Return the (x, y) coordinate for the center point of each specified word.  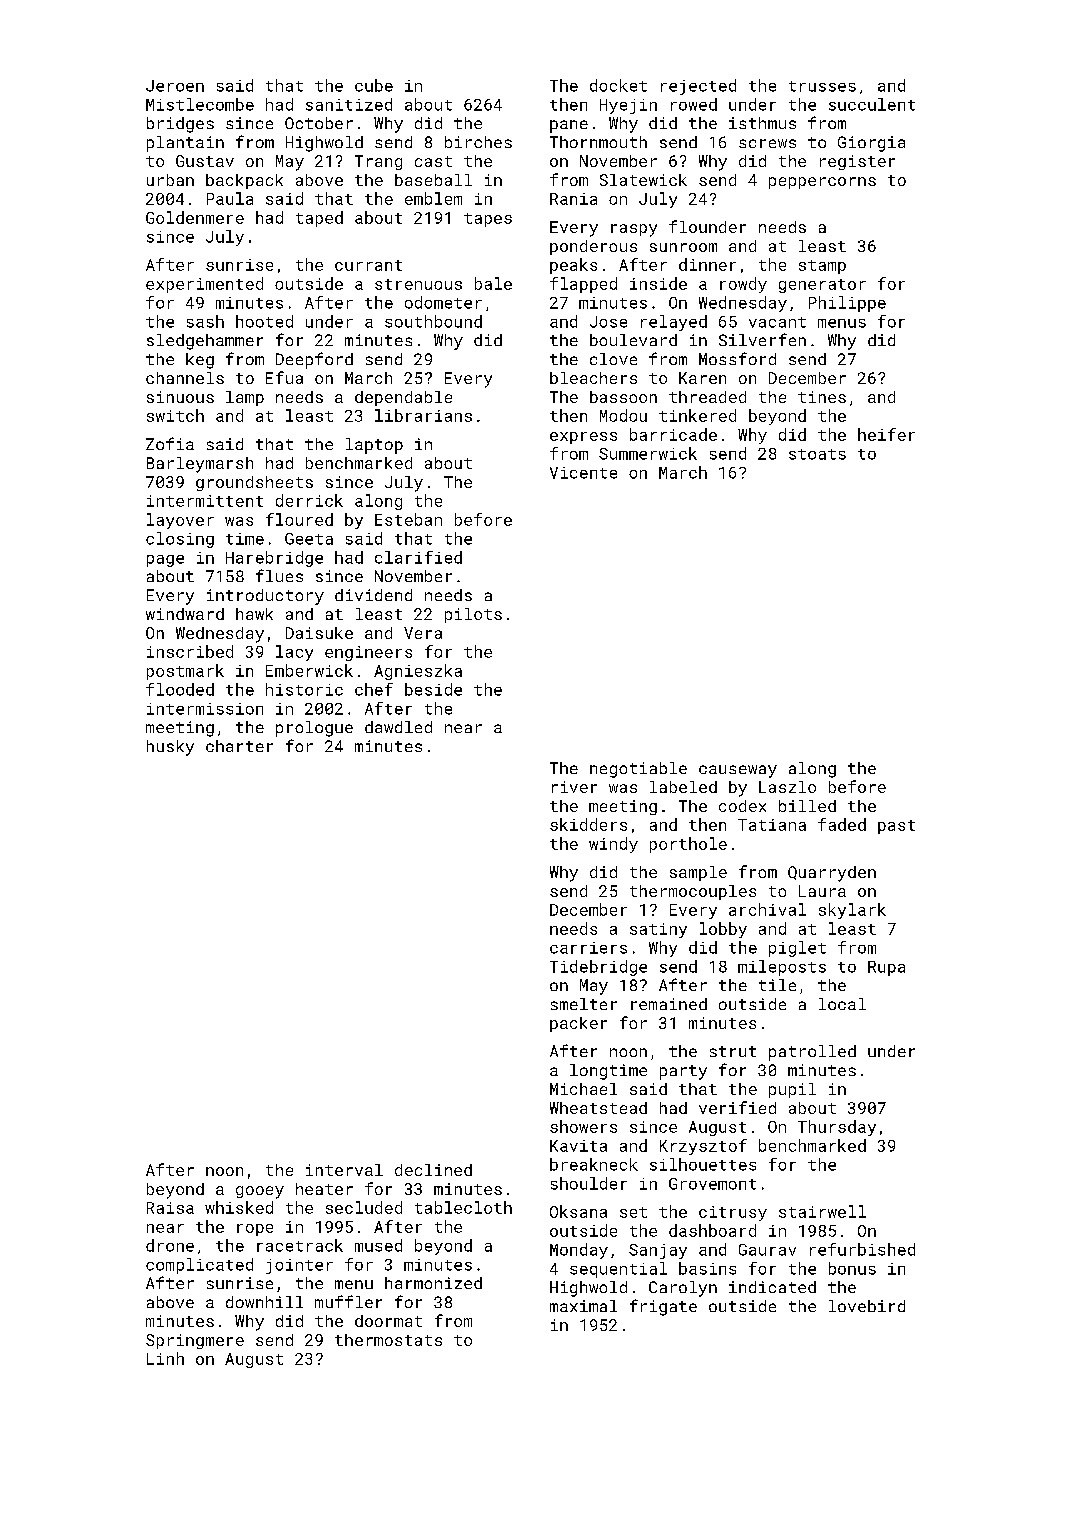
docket (618, 85)
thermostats (388, 1340)
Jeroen (175, 86)
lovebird (867, 1306)
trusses (822, 86)
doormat (388, 1321)
